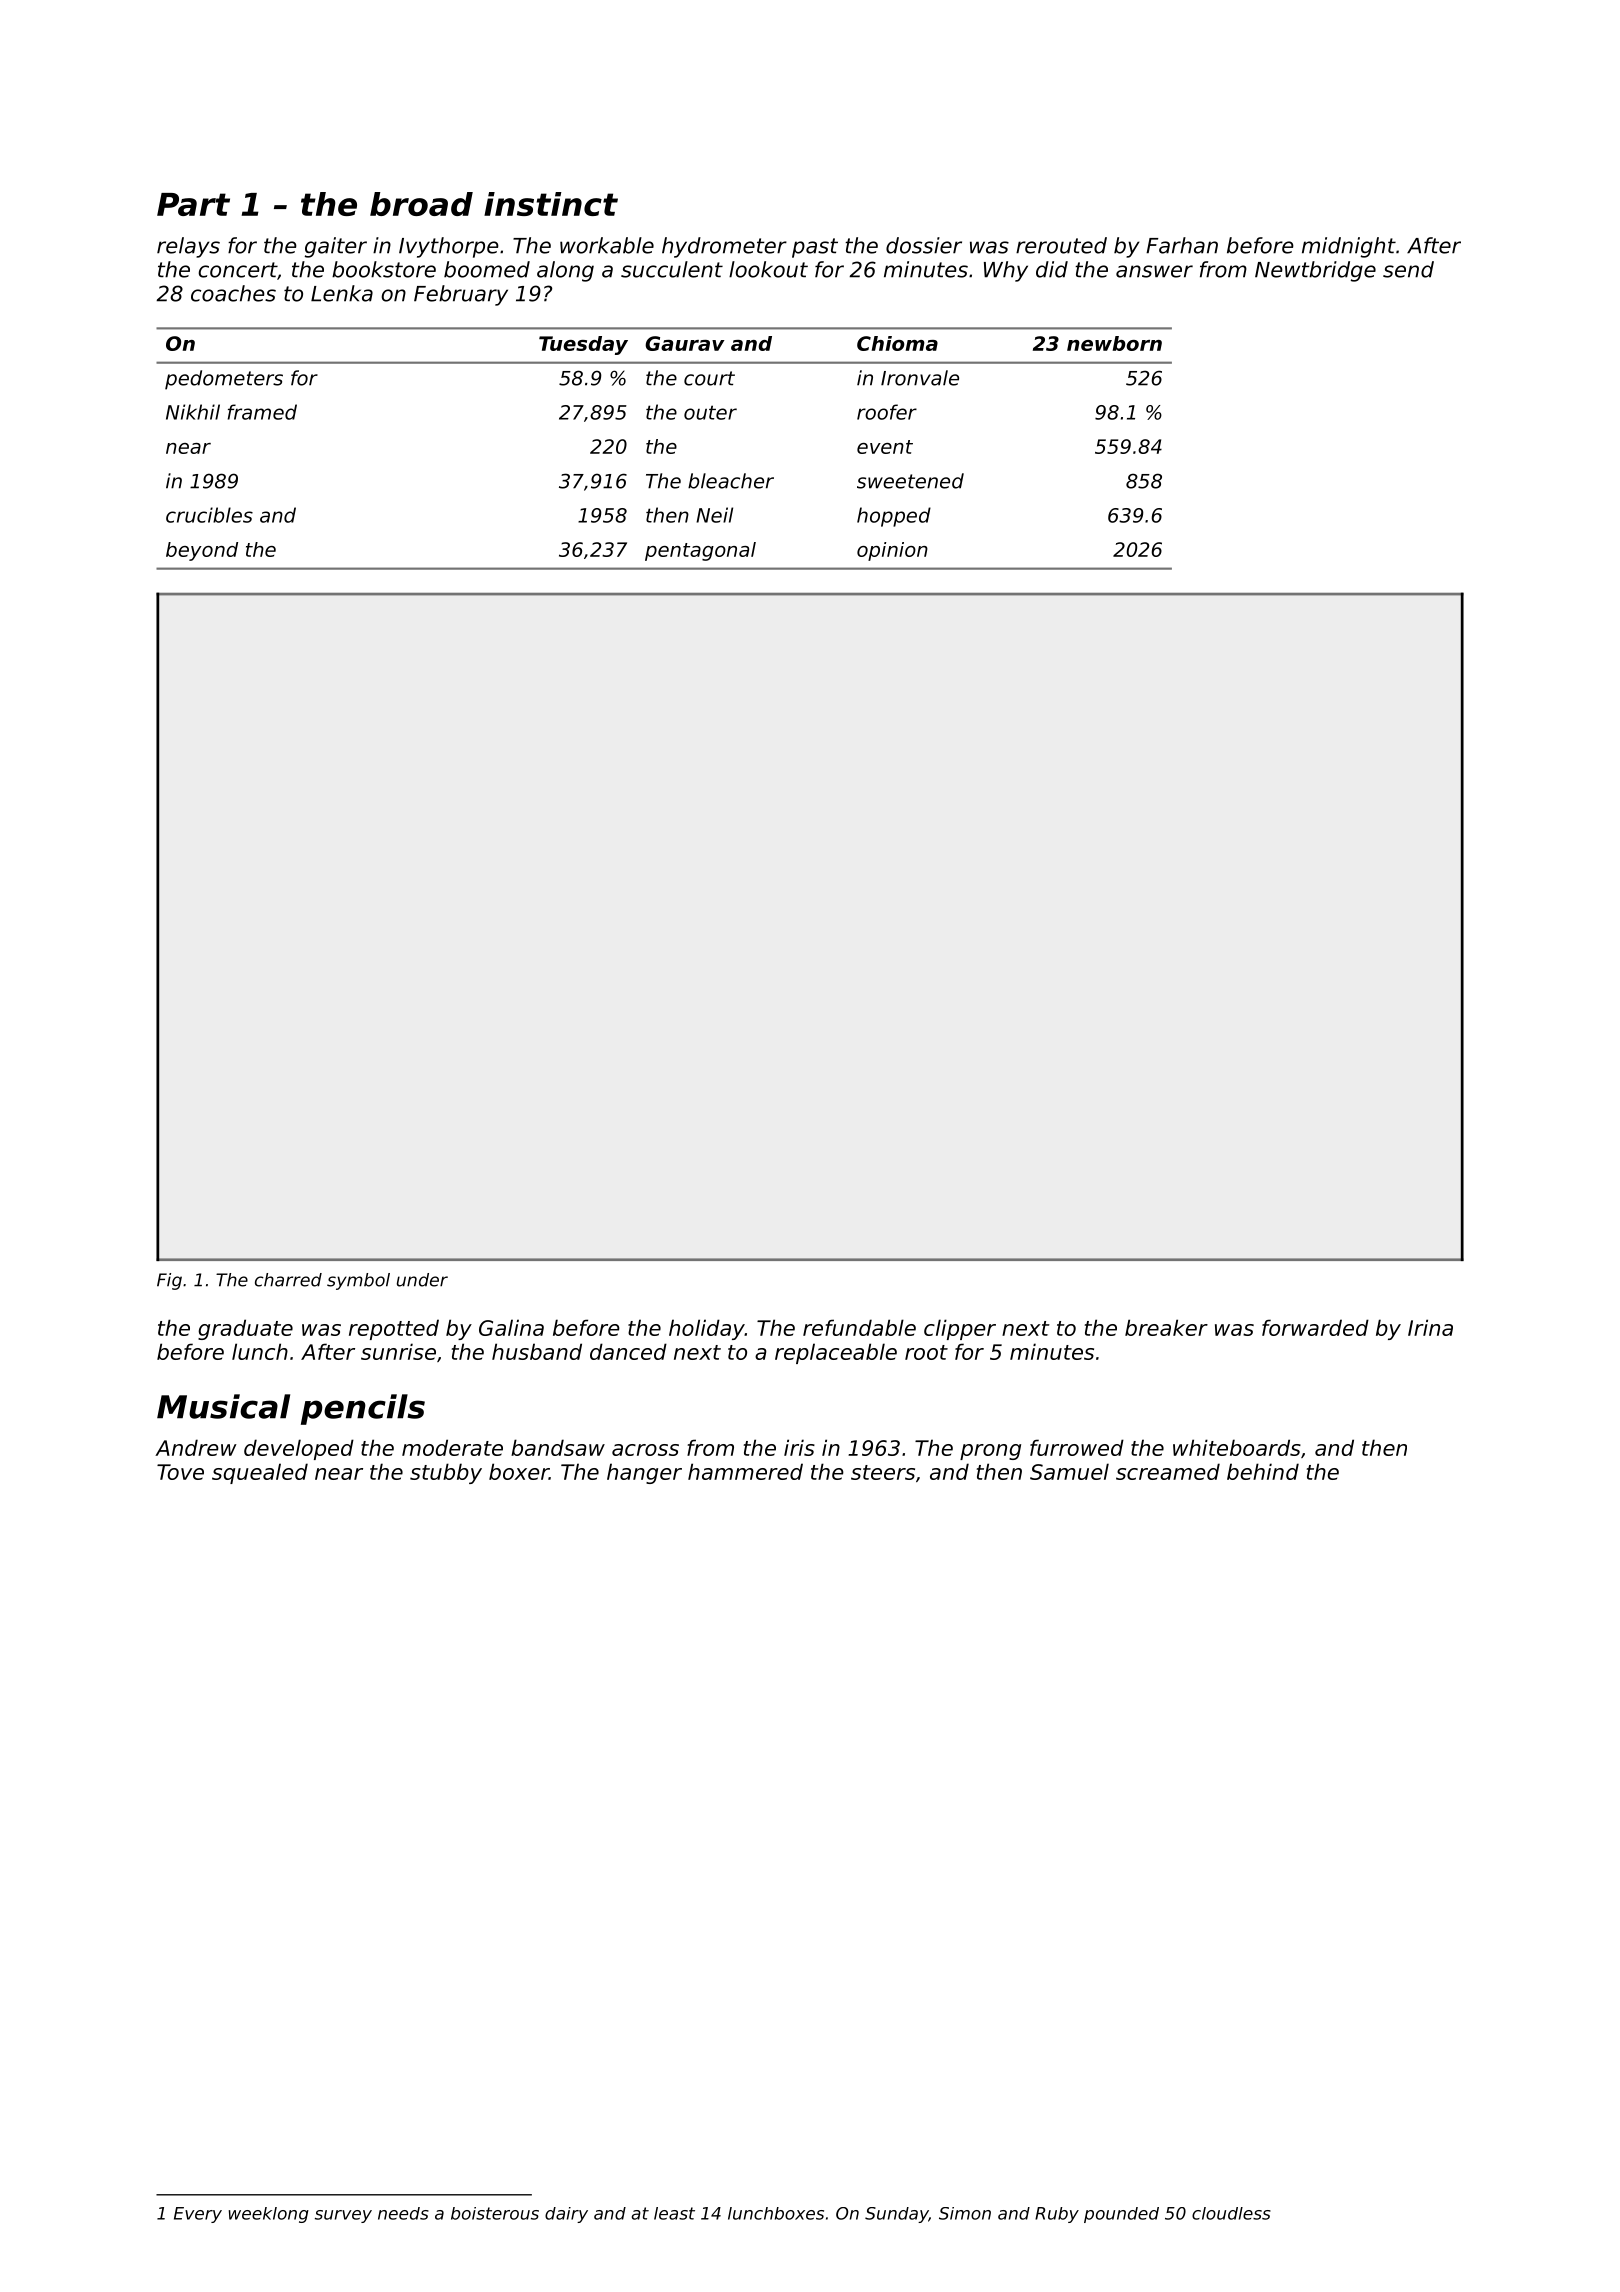 This document has height=2292, width=1620. What do you see at coordinates (421, 204) in the document?
I see `broad` at bounding box center [421, 204].
